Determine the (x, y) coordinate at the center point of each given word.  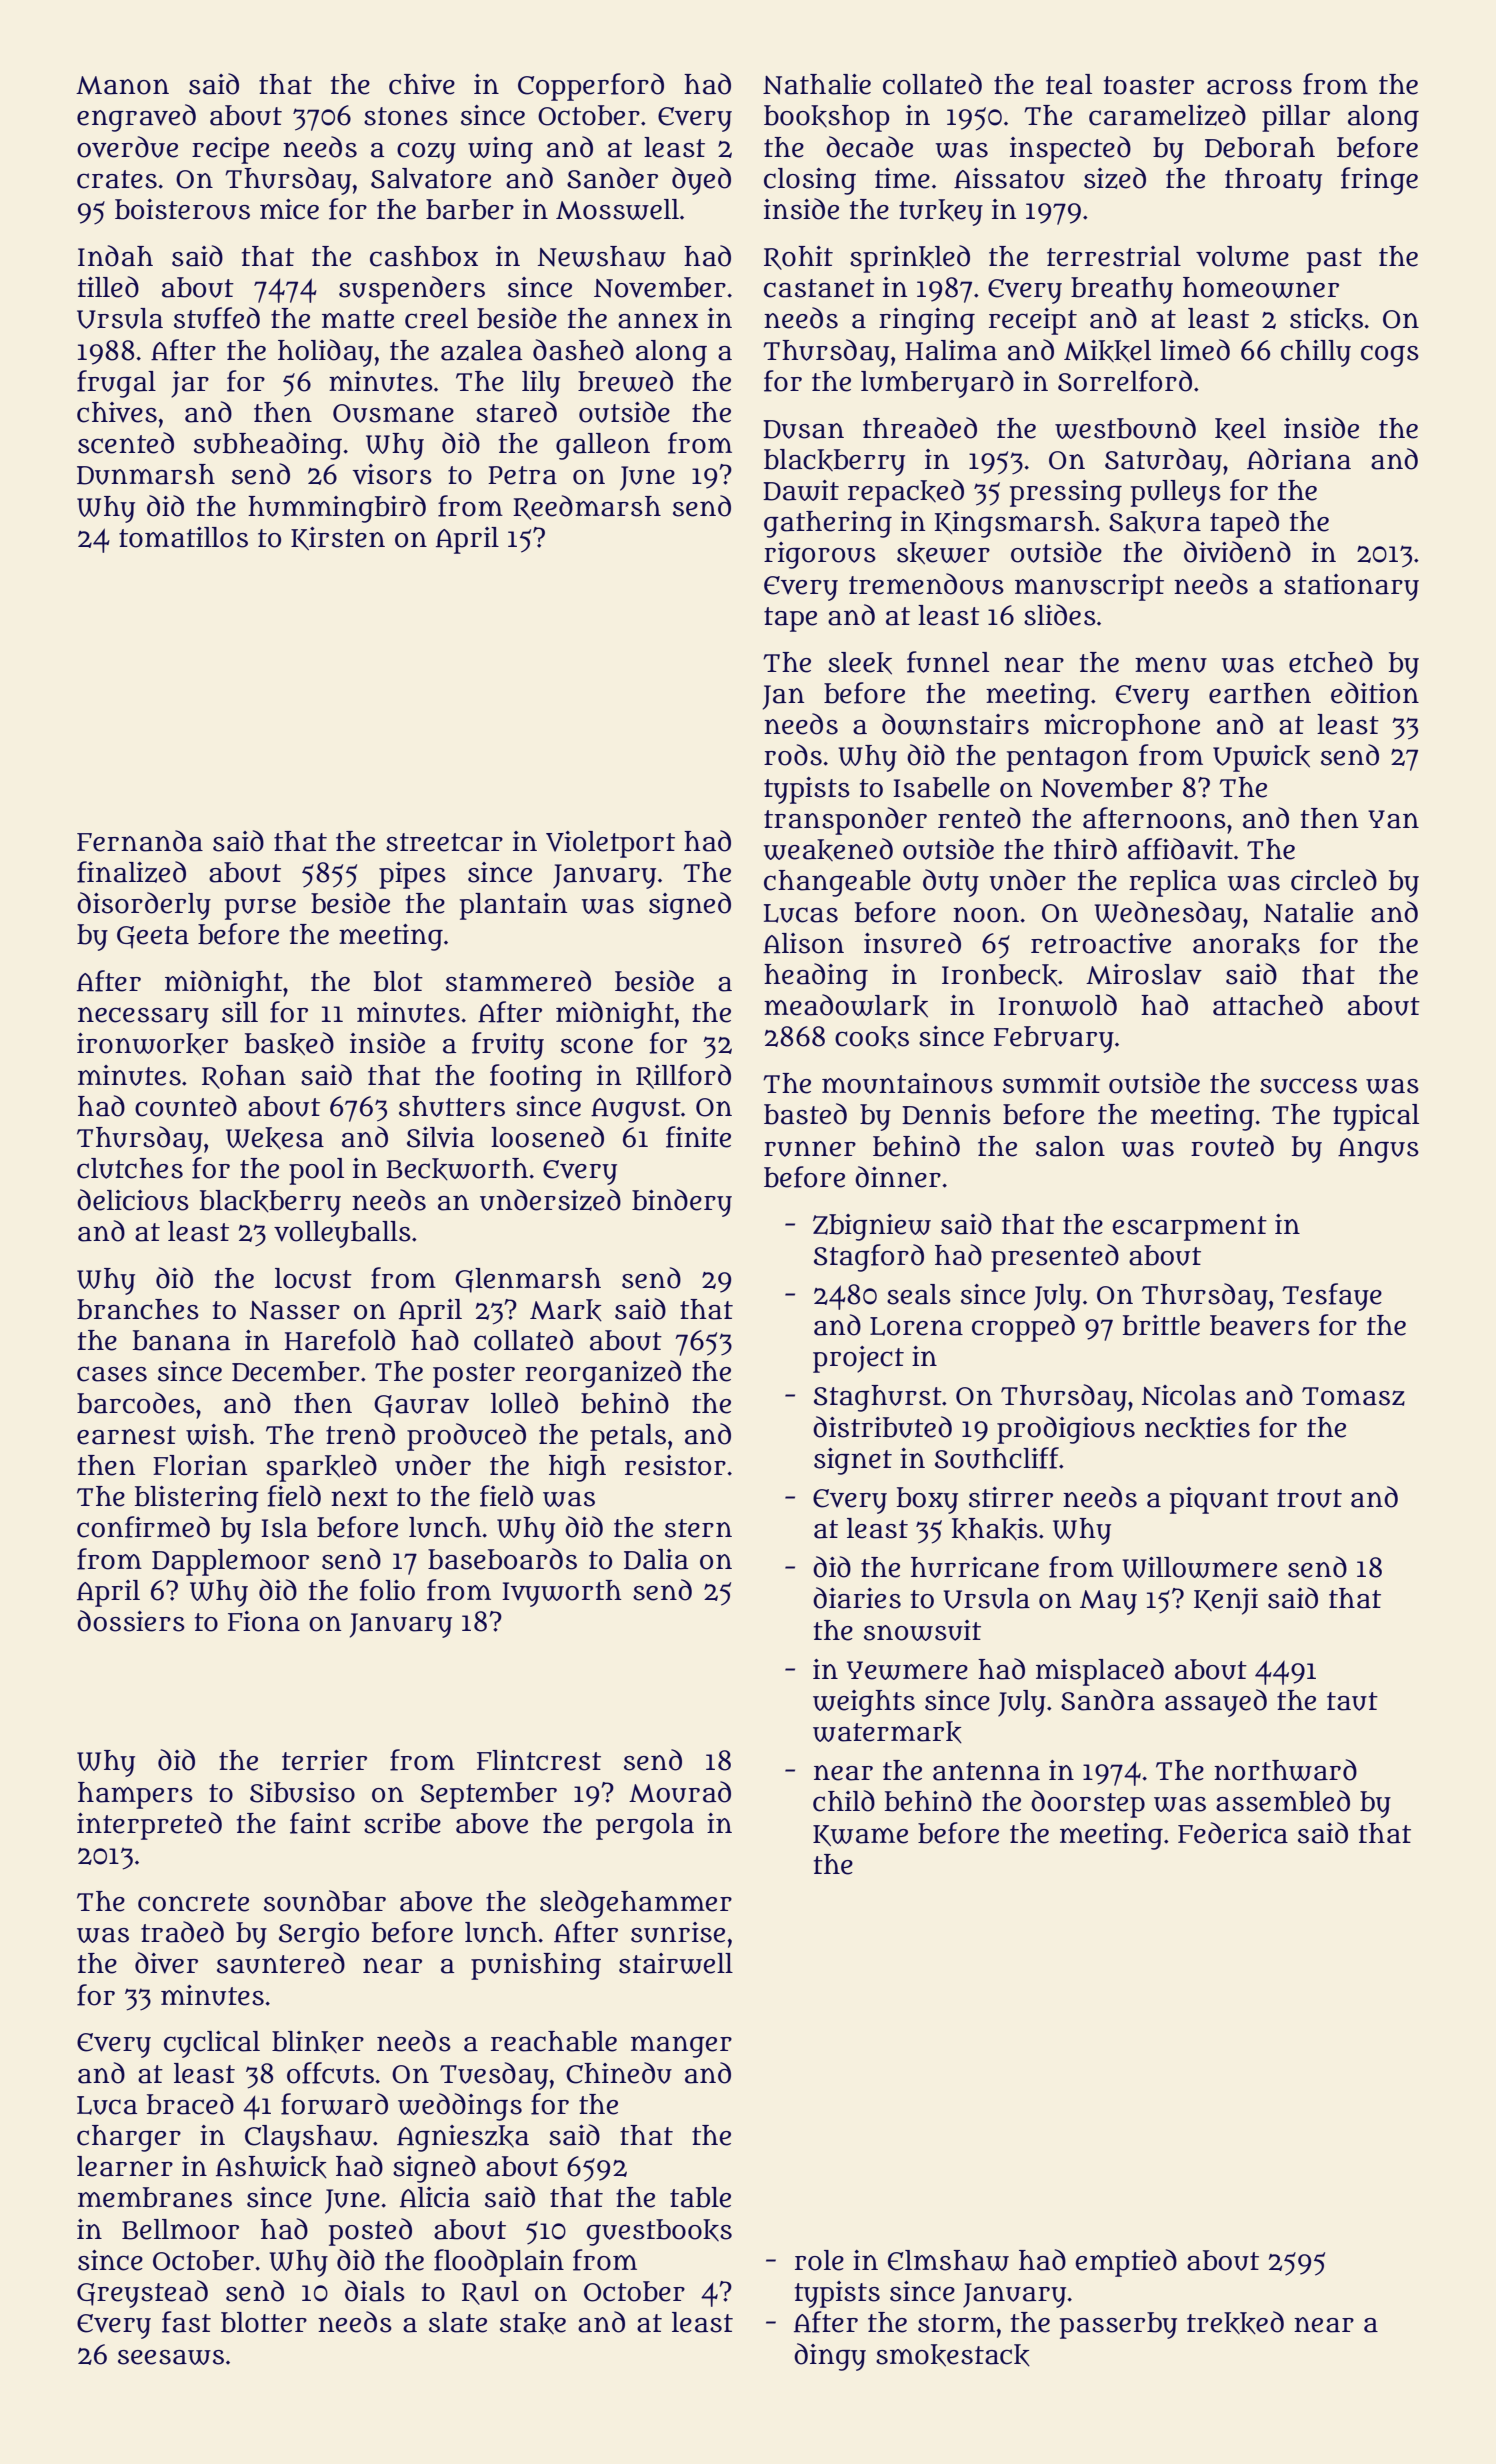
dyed (701, 181)
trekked (1235, 2323)
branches (138, 1309)
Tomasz (1353, 1396)
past (1334, 260)
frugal (116, 384)
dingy (830, 2357)
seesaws (171, 2357)
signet (853, 1461)
